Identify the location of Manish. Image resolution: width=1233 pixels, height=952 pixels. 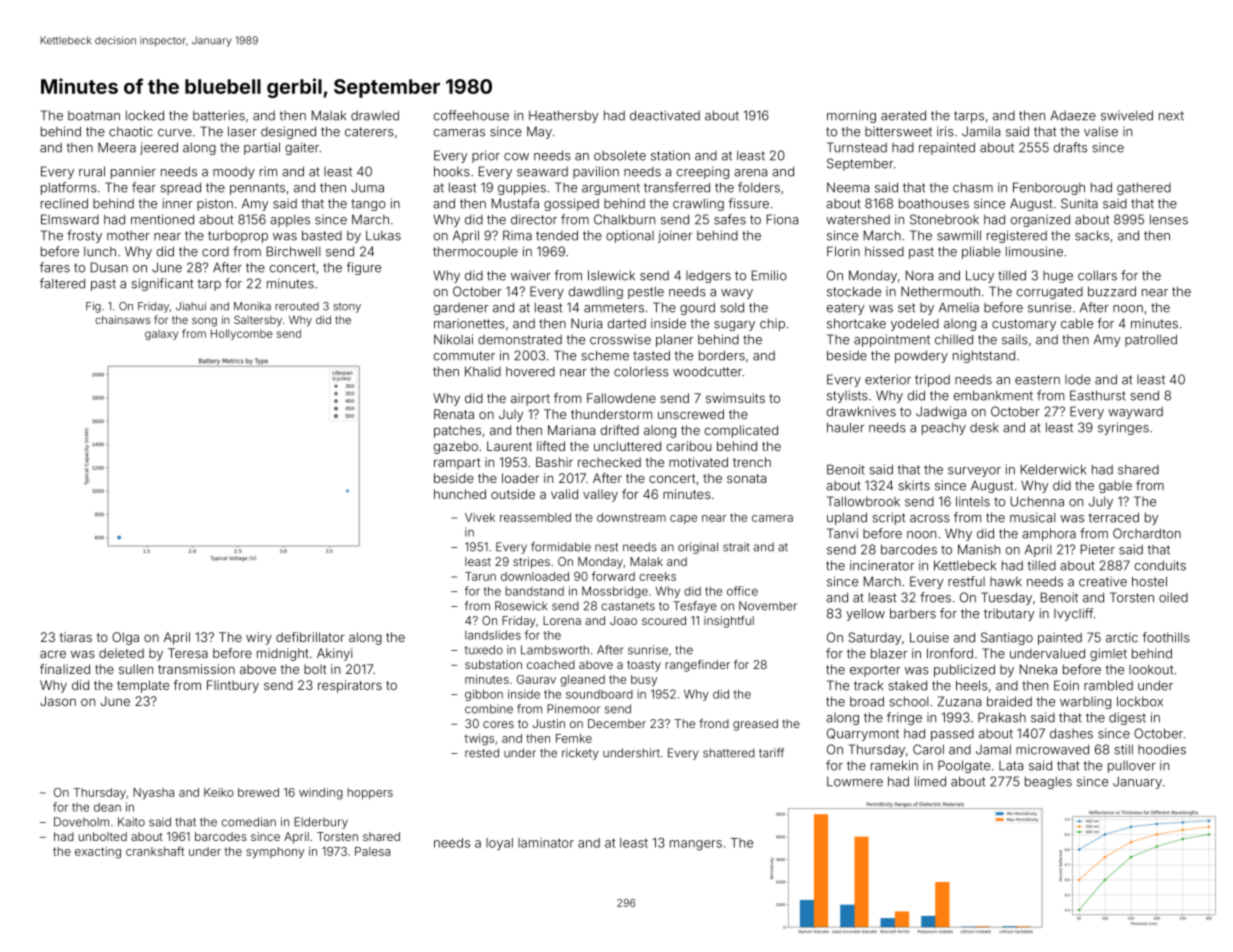
(979, 549).
